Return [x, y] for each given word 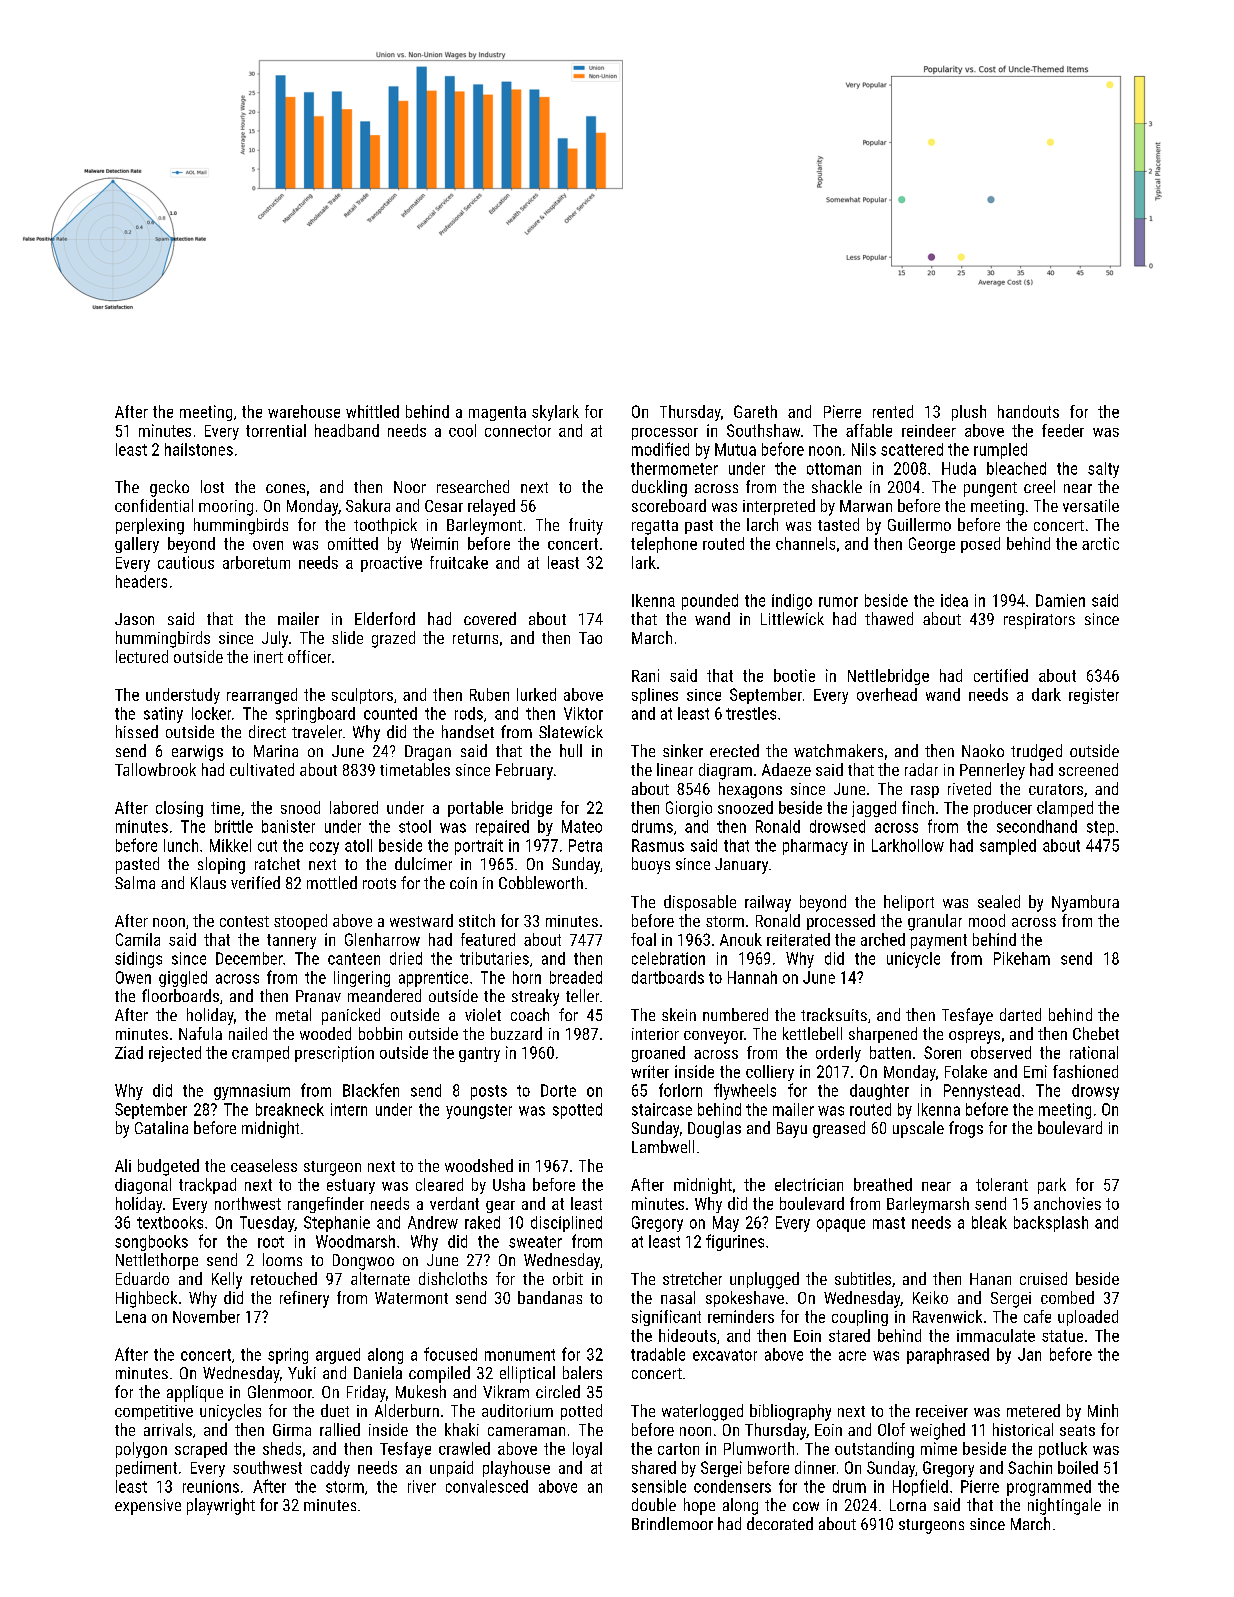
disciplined [566, 1224]
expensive [148, 1507]
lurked [536, 694]
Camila [138, 939]
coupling [860, 1318]
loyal [587, 1450]
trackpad [207, 1186]
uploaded [1088, 1318]
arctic [1100, 543]
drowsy [1095, 1092]
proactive [391, 564]
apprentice [433, 979]
